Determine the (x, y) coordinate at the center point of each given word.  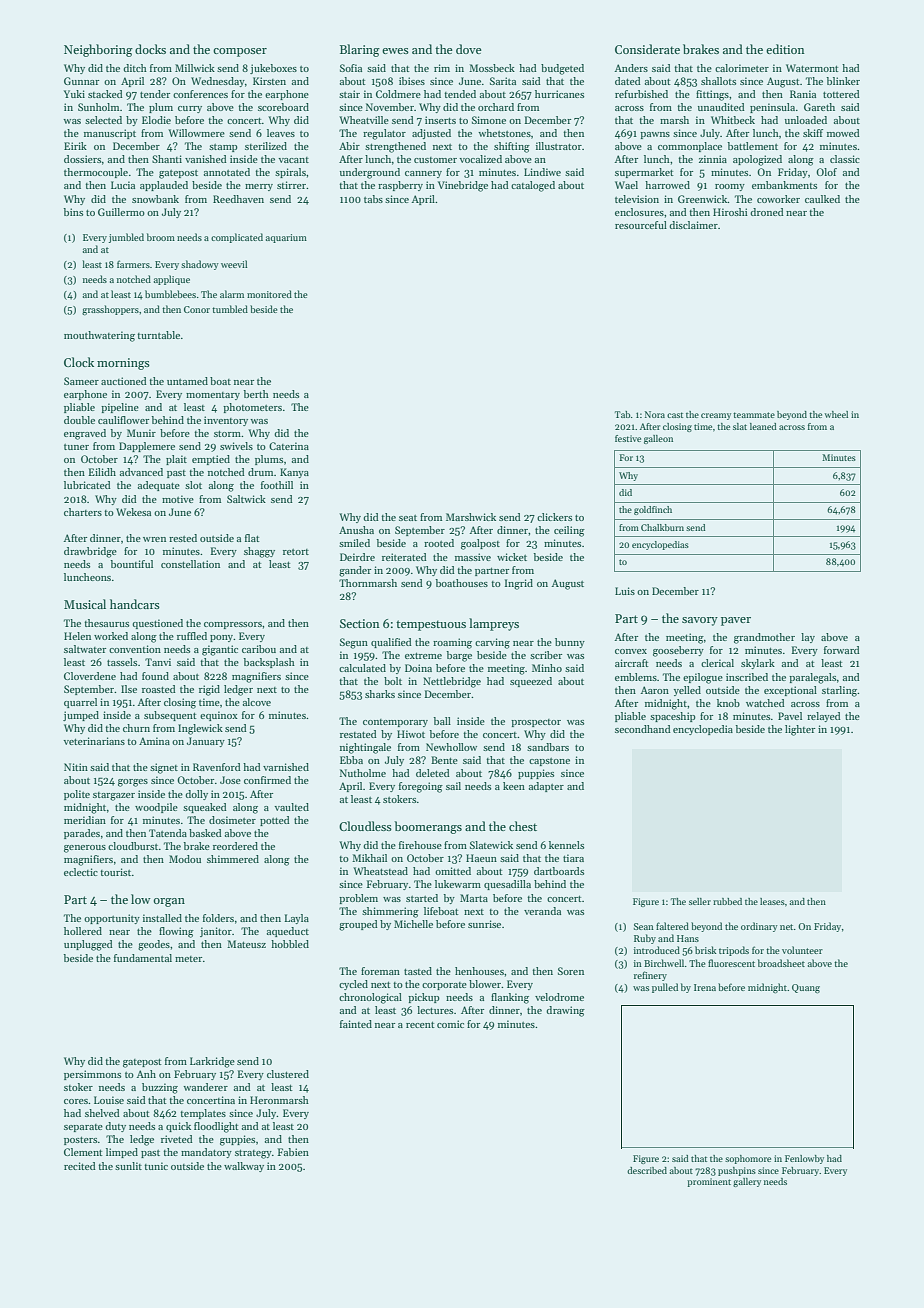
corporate (444, 986)
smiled (354, 543)
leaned (763, 426)
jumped (81, 716)
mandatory (206, 1153)
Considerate (647, 49)
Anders (631, 68)
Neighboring (98, 50)
